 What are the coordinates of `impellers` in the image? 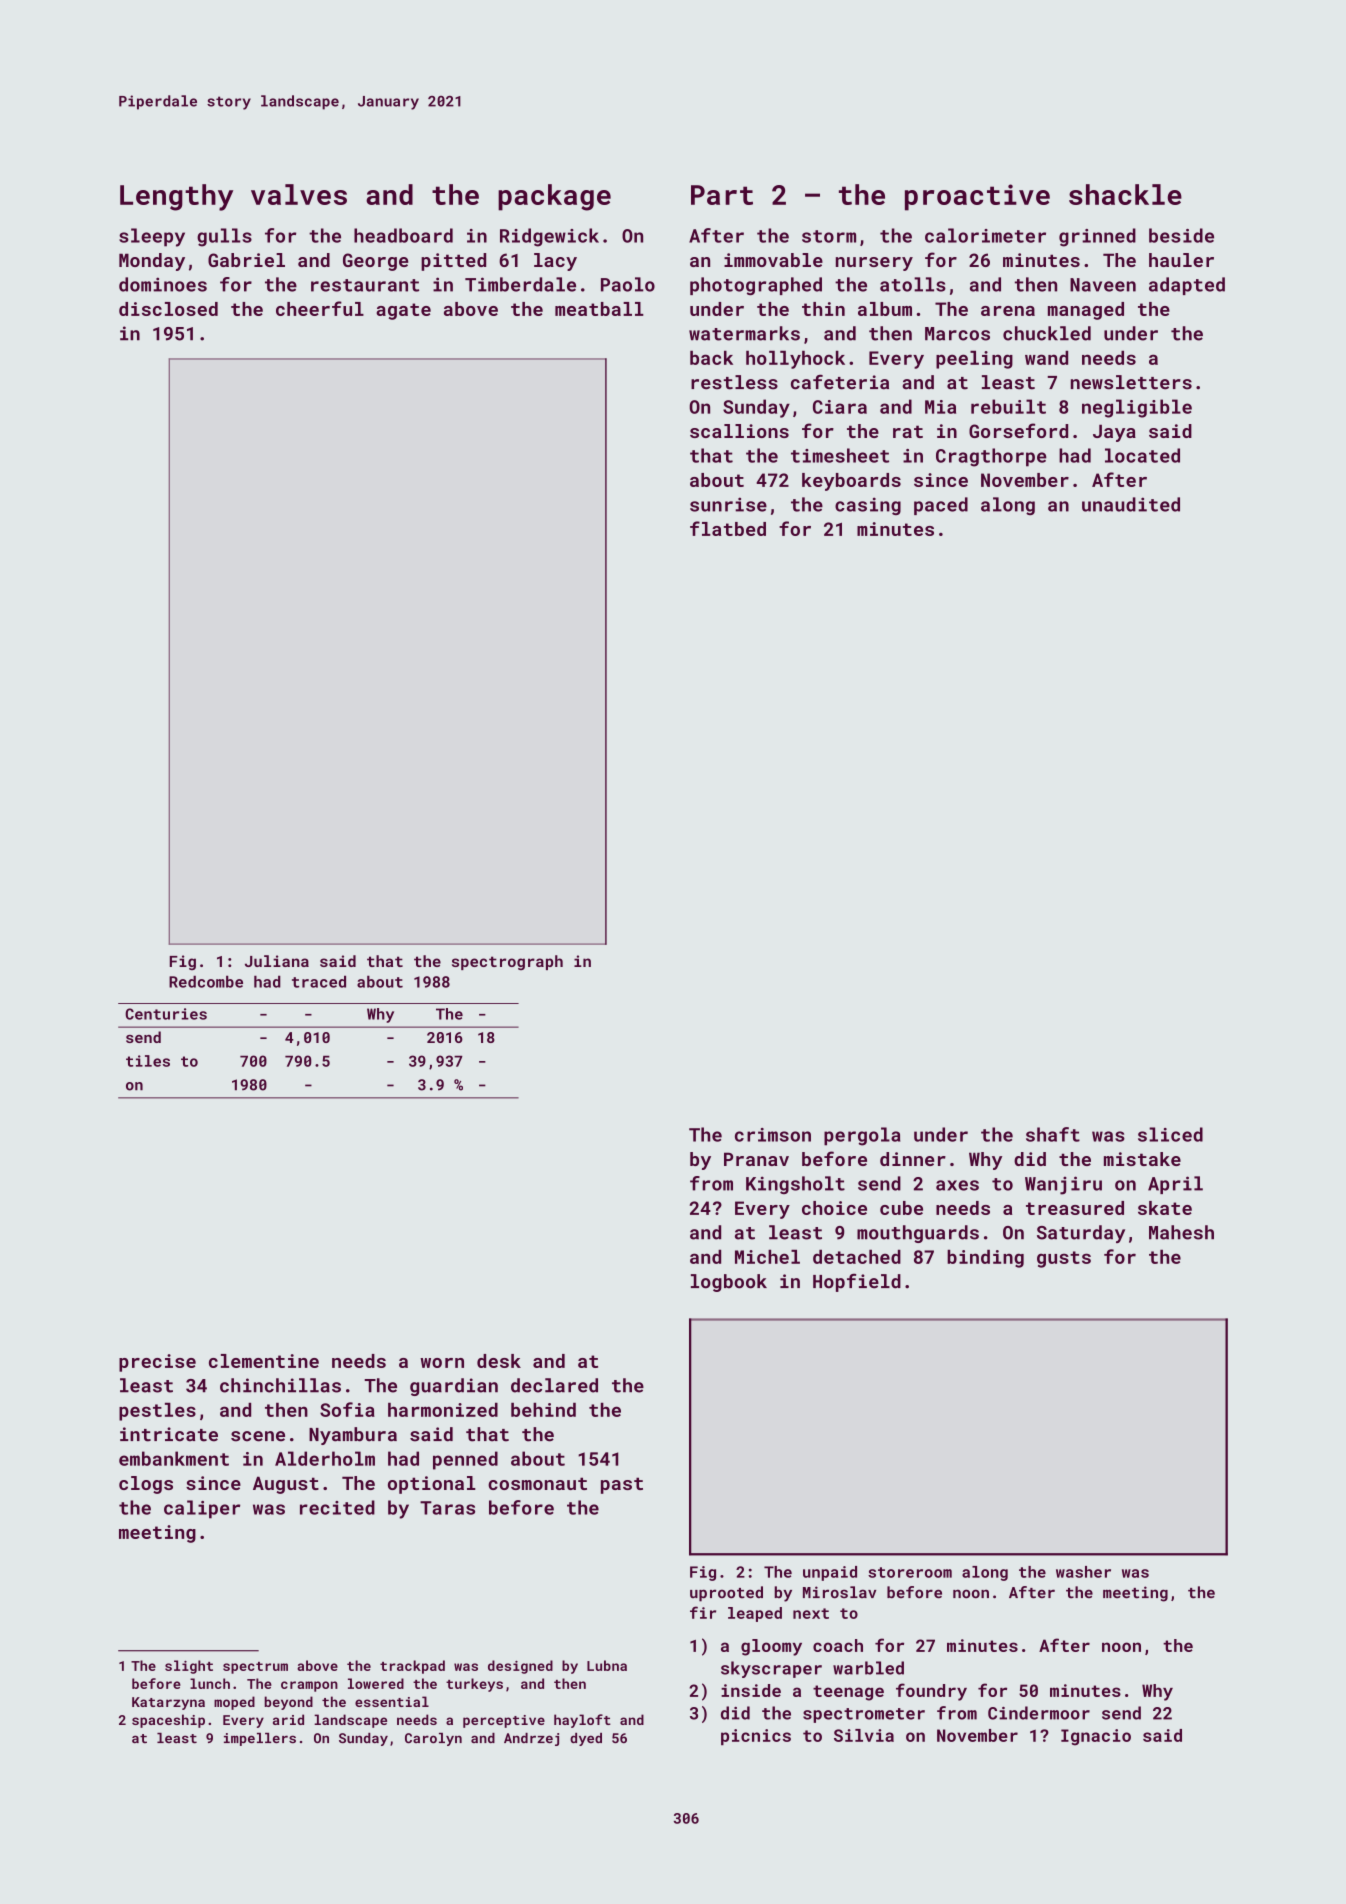 It's located at (260, 1739).
